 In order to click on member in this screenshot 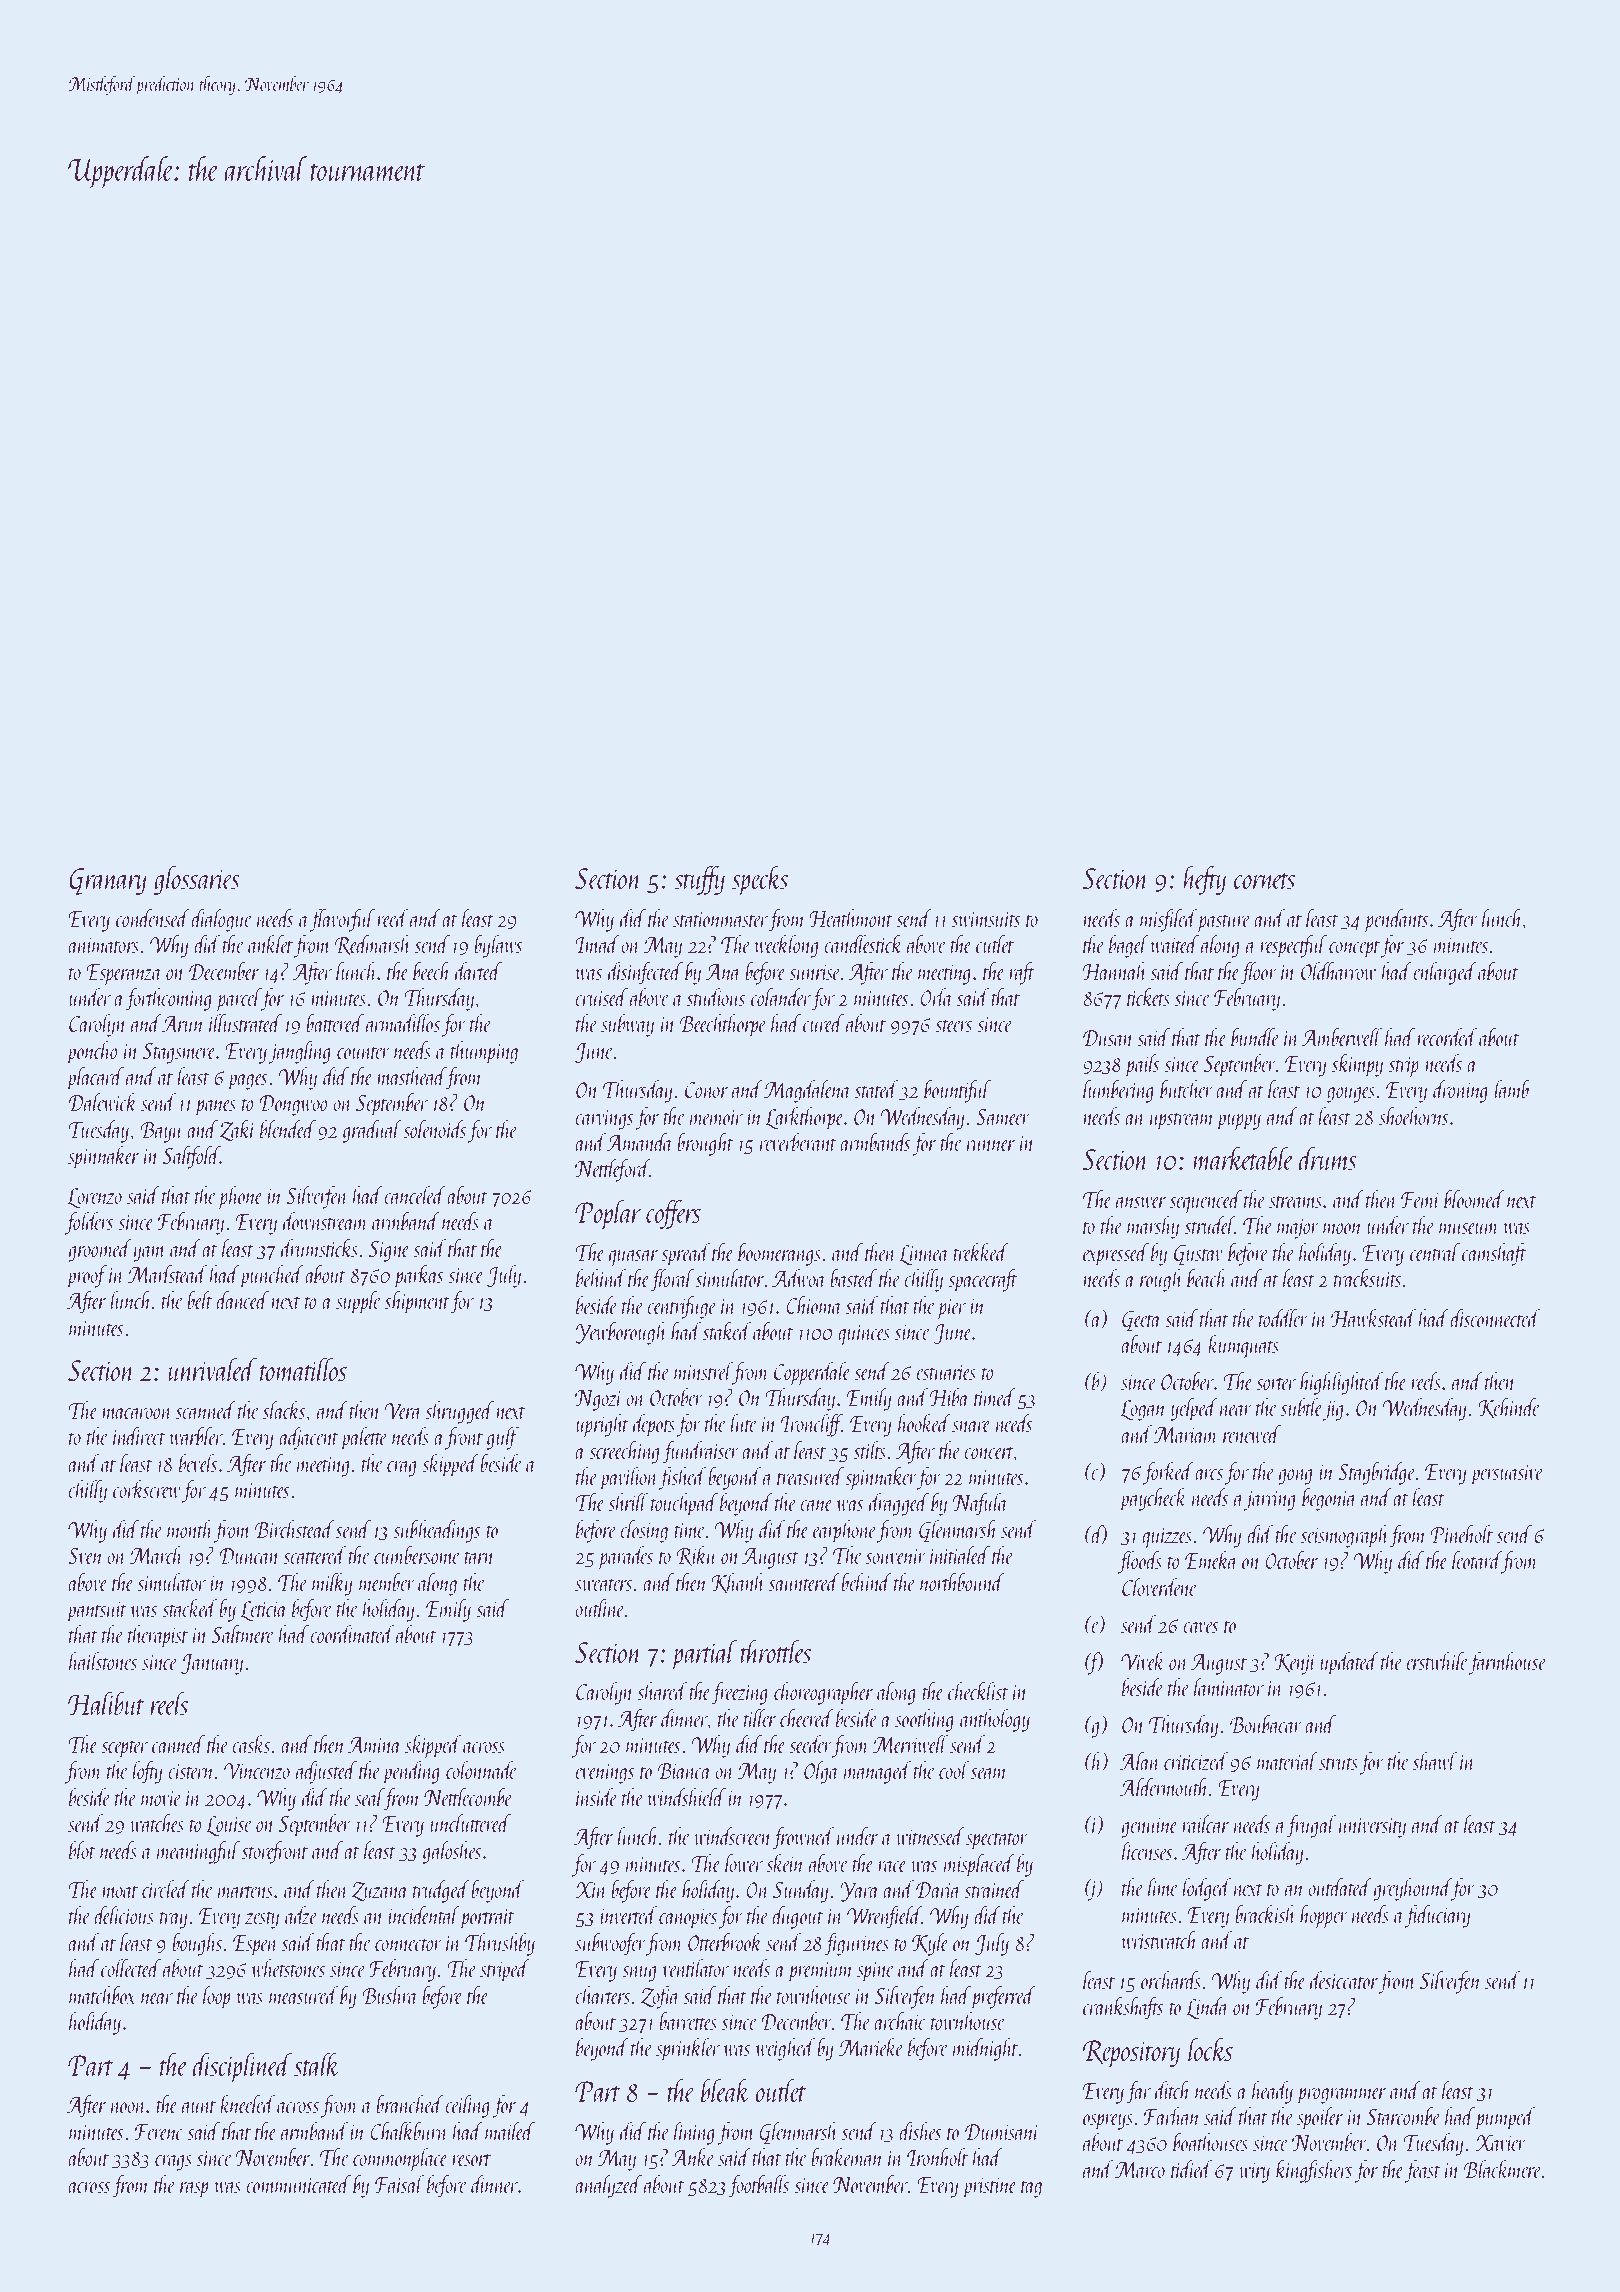, I will do `click(387, 1582)`.
